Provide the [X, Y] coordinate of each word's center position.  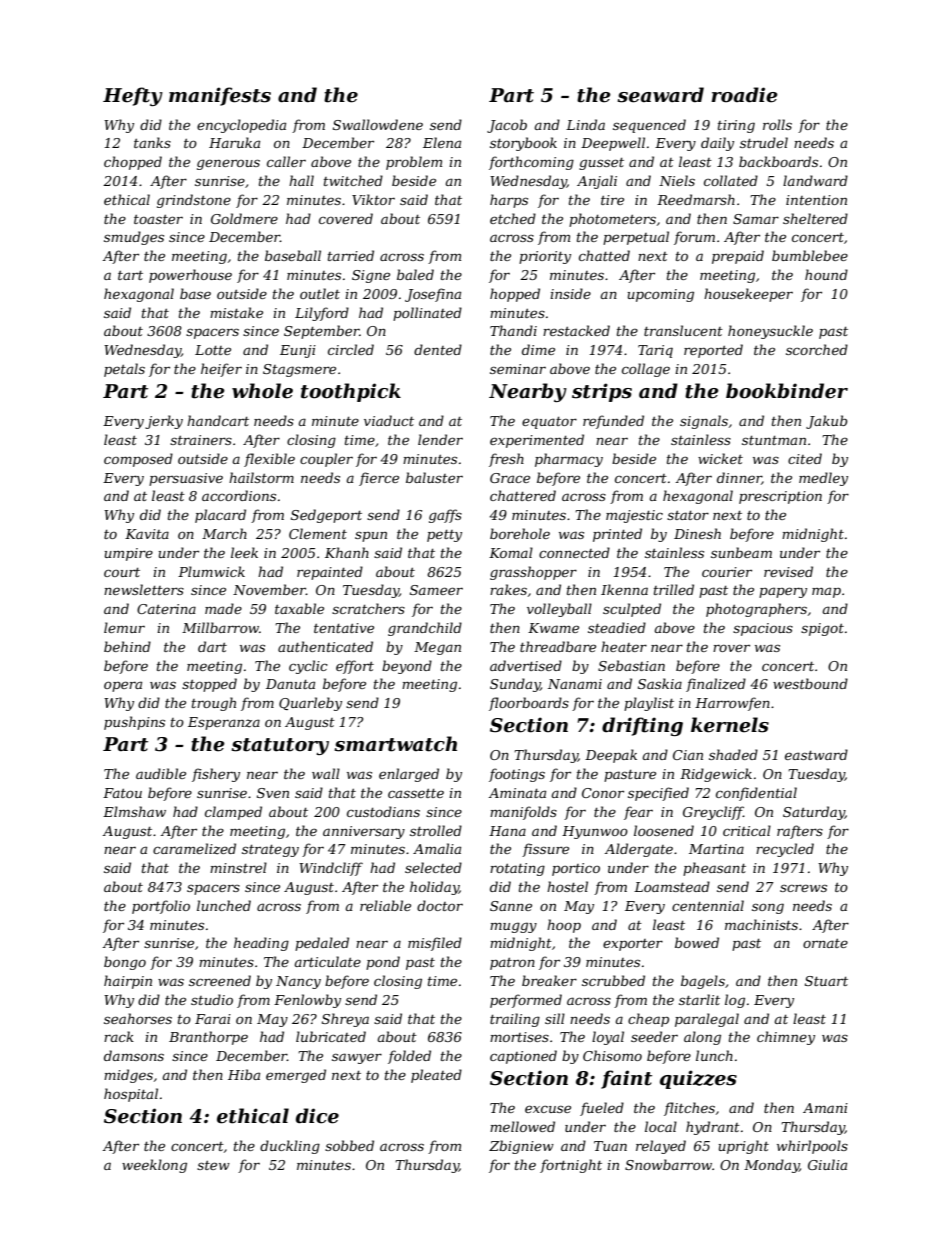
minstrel [238, 867]
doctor [440, 905]
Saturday [814, 813]
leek [244, 552]
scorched [817, 349]
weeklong [154, 1166]
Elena [442, 142]
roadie [744, 95]
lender [440, 439]
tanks [152, 142]
